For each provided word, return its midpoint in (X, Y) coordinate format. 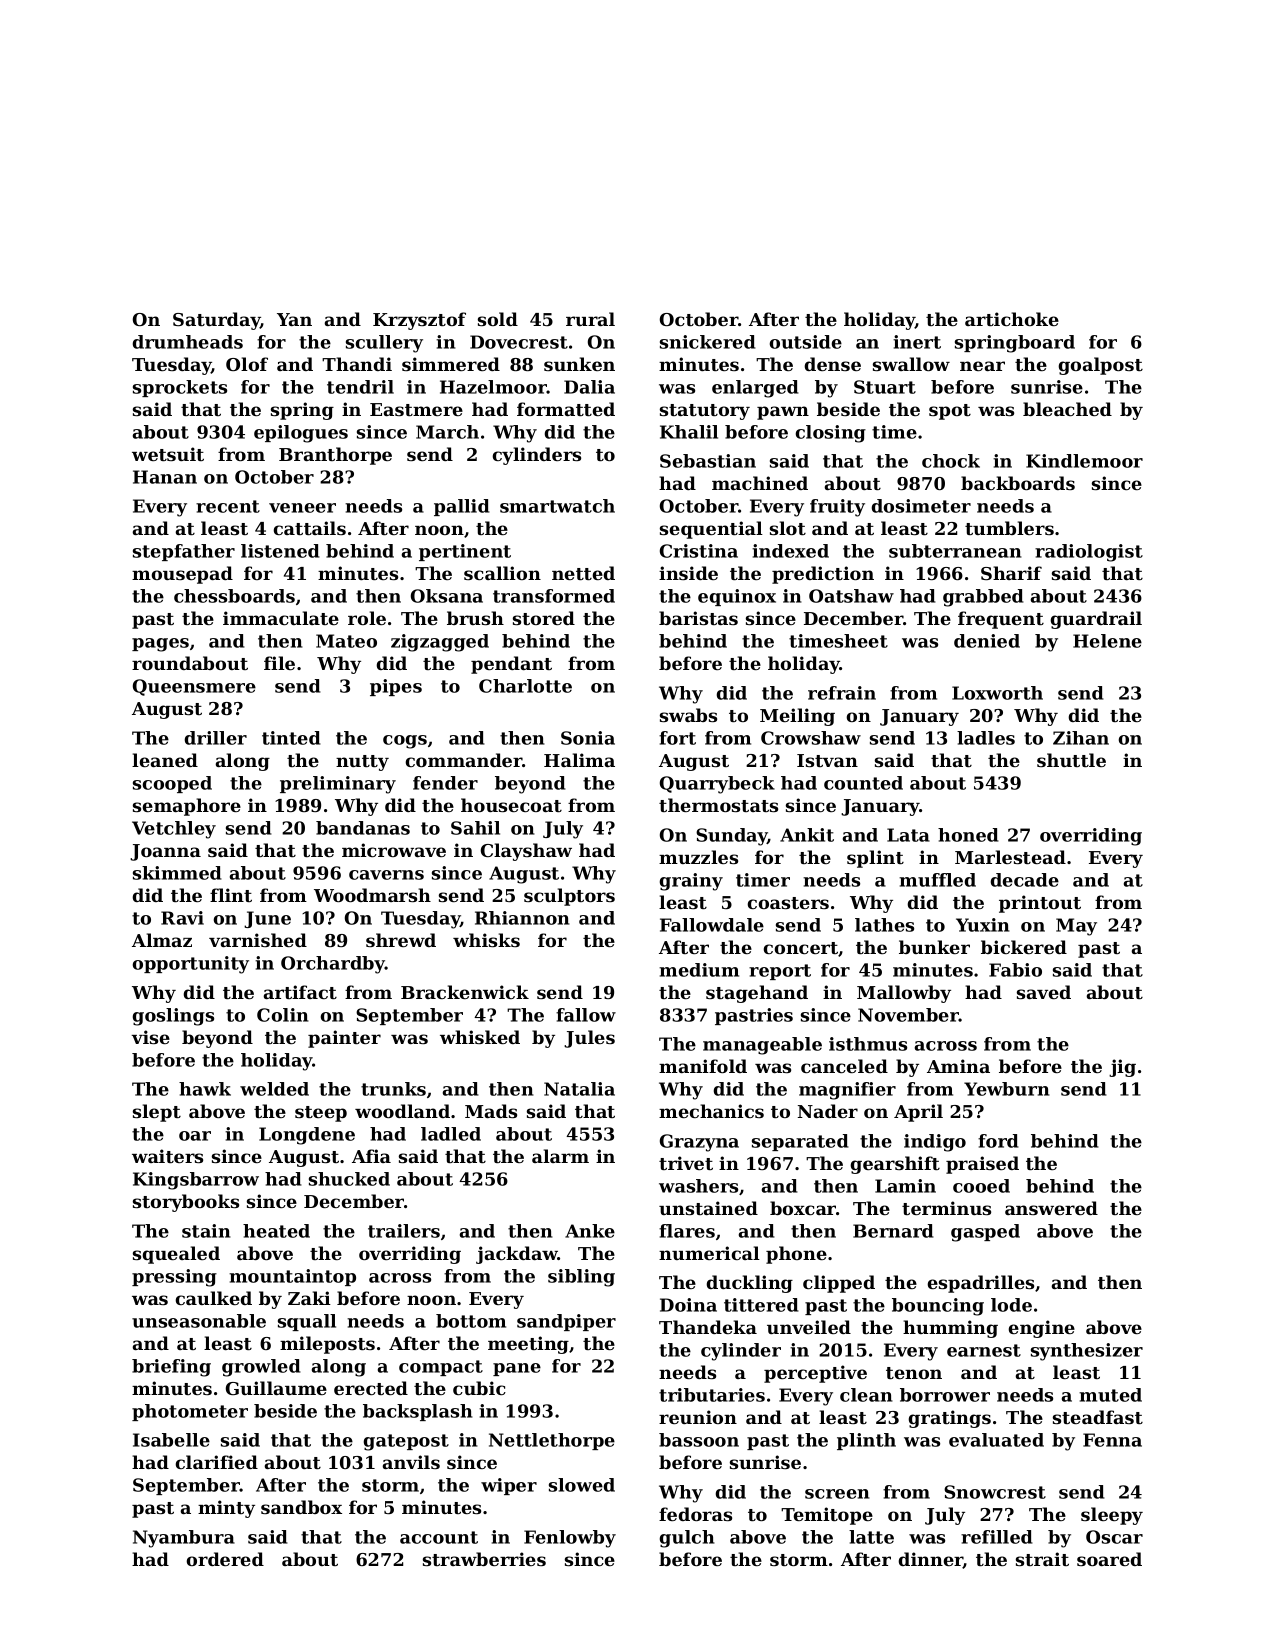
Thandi (357, 364)
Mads (491, 1111)
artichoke (1012, 319)
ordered (225, 1559)
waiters (167, 1156)
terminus (946, 1208)
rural (590, 319)
